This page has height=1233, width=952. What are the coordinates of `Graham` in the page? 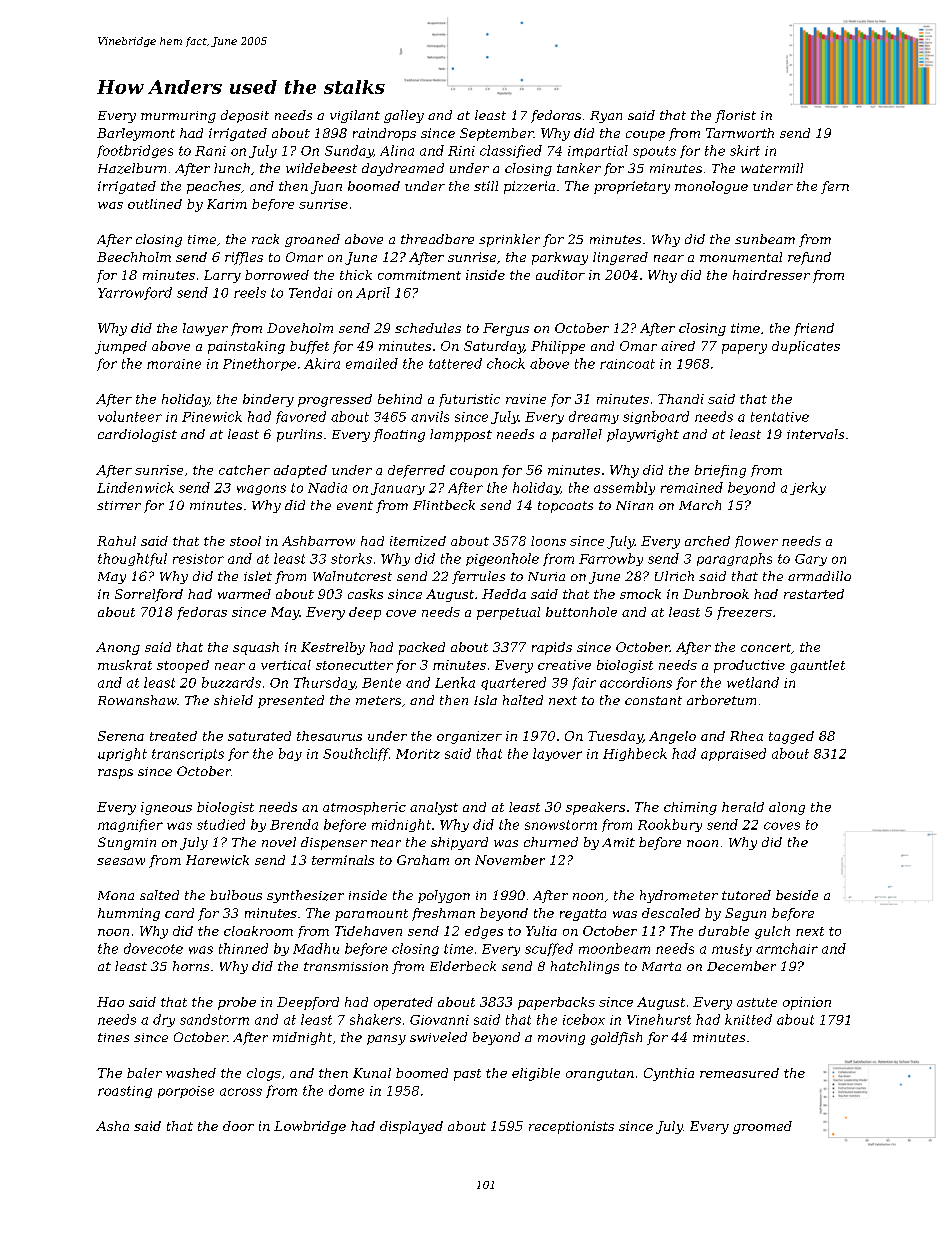 It's located at (423, 860).
